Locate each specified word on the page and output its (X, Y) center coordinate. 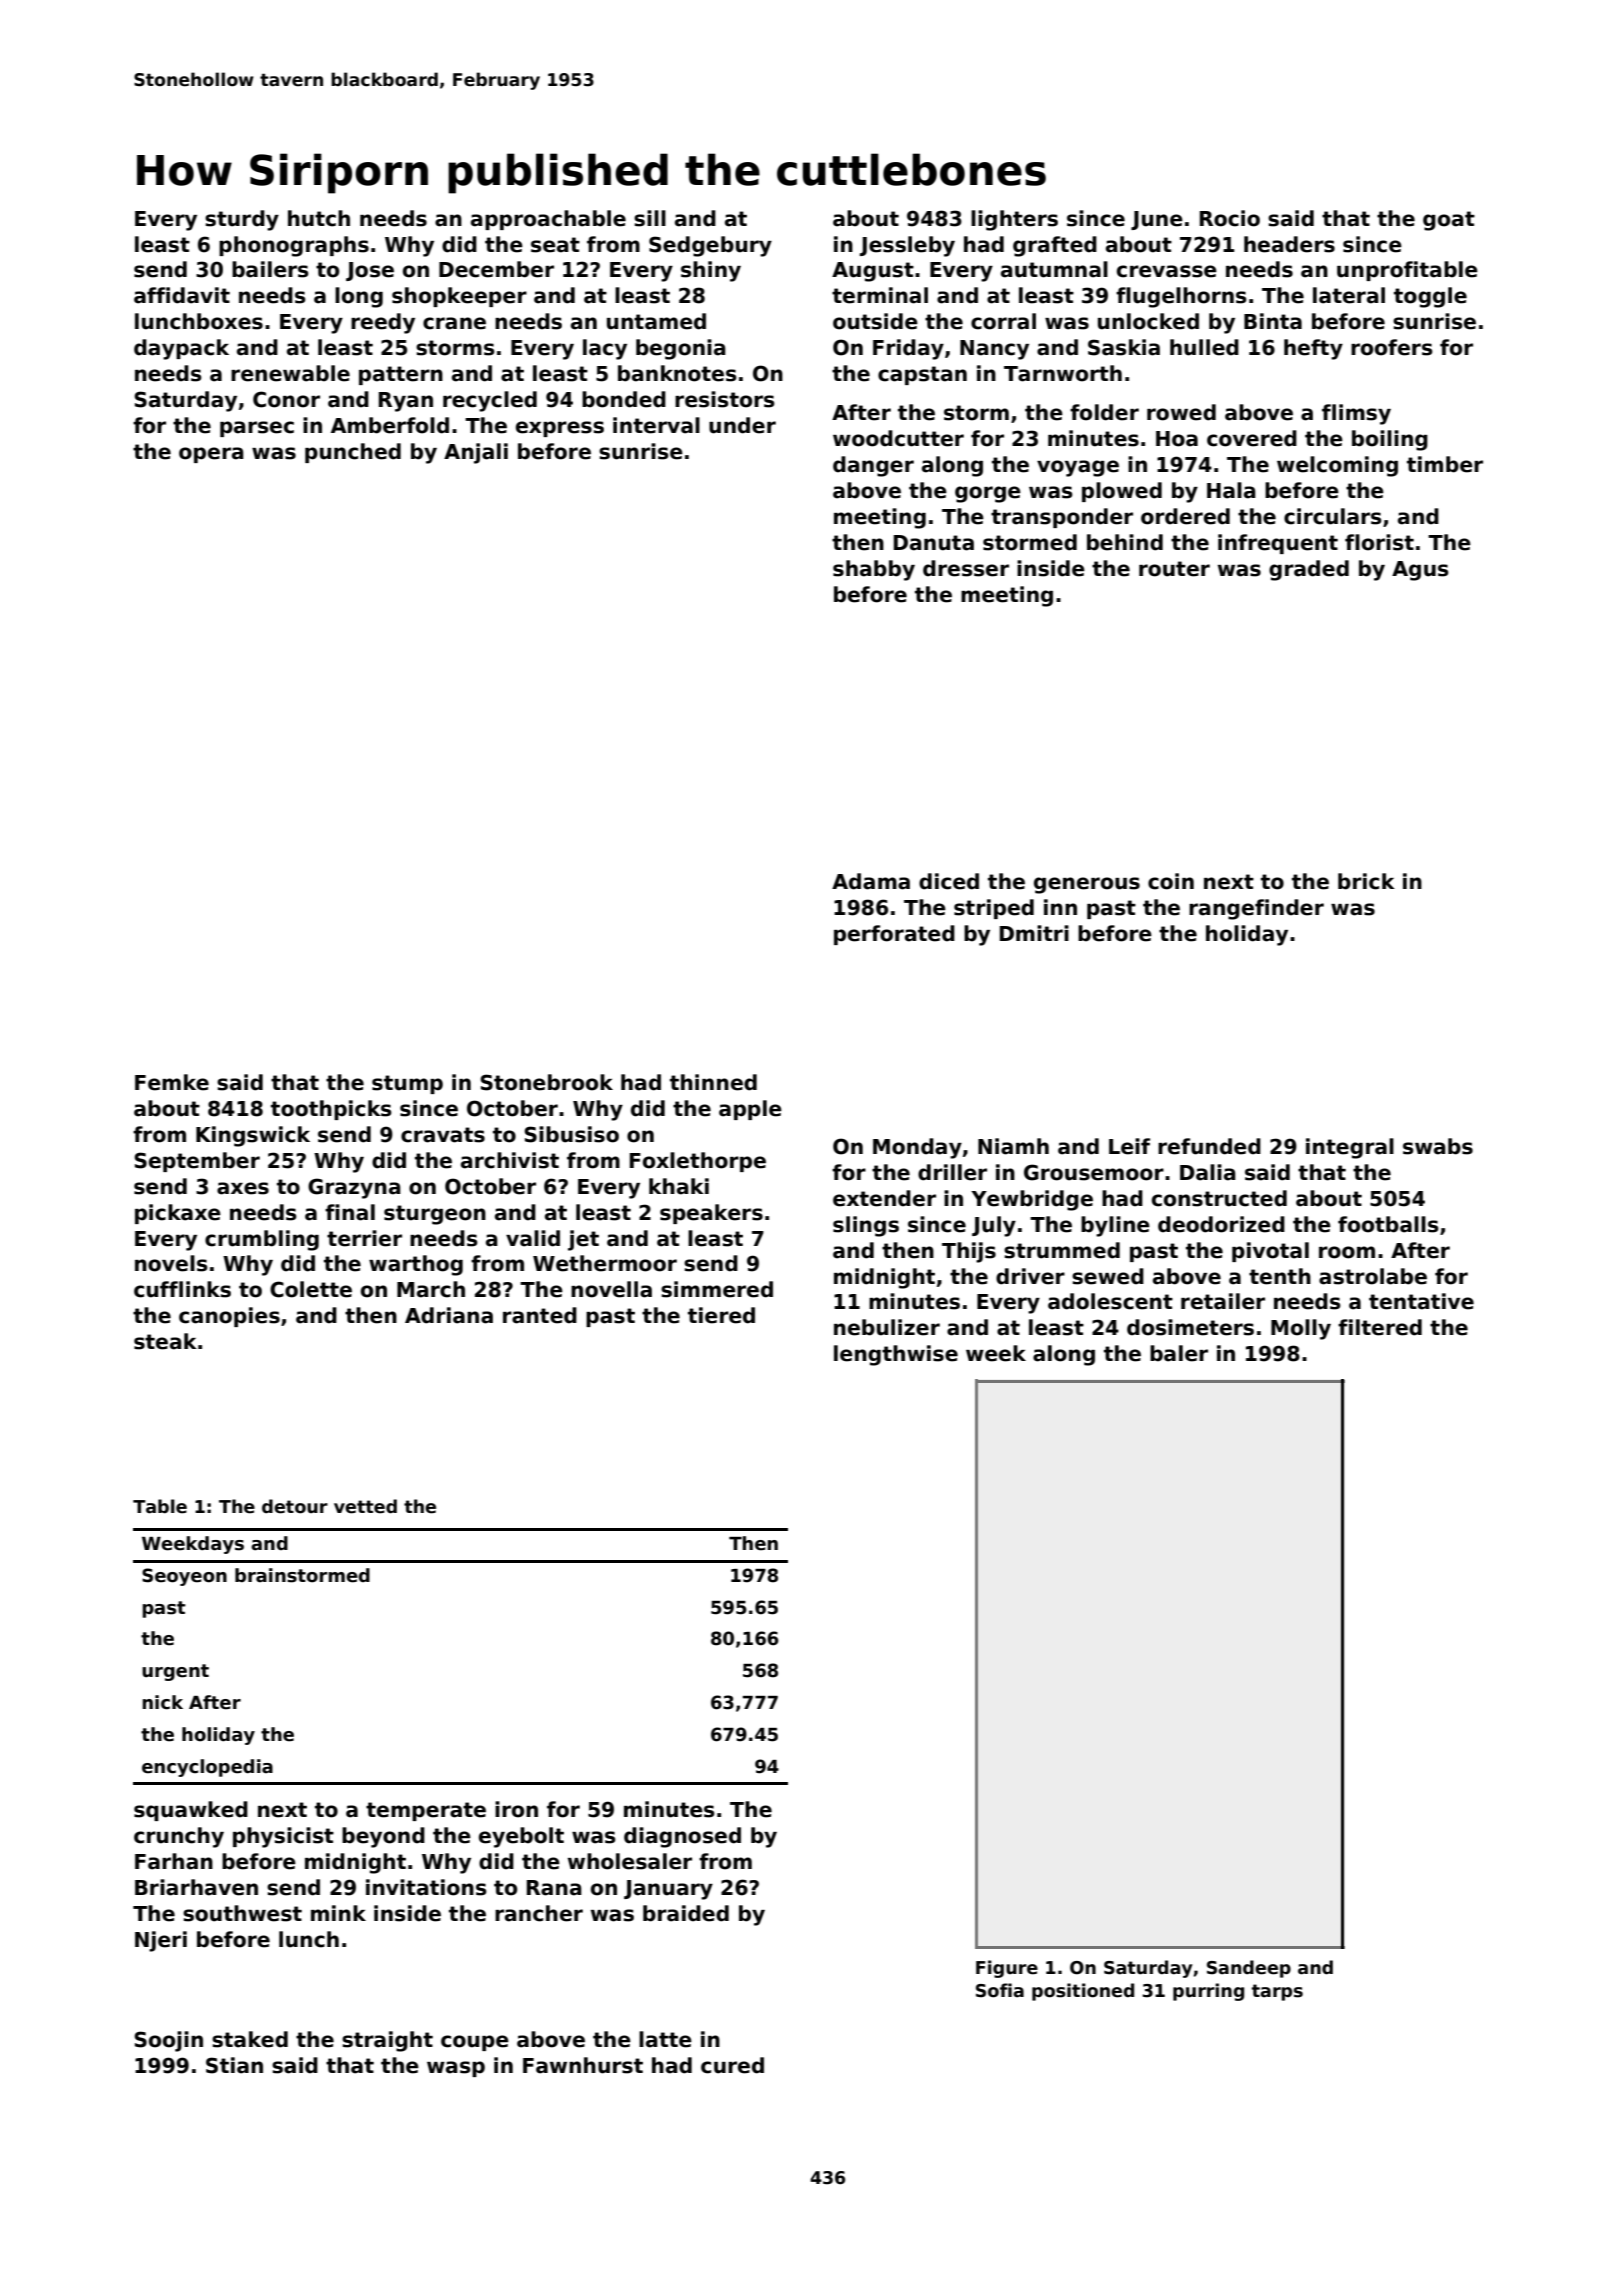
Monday (917, 1148)
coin (1171, 881)
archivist (510, 1160)
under (742, 425)
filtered (1380, 1327)
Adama (871, 881)
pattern (401, 375)
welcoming (1337, 466)
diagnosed (682, 1837)
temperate (426, 1811)
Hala (1231, 490)
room (1347, 1252)
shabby (874, 570)
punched (353, 453)
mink (338, 1913)
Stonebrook (546, 1082)
